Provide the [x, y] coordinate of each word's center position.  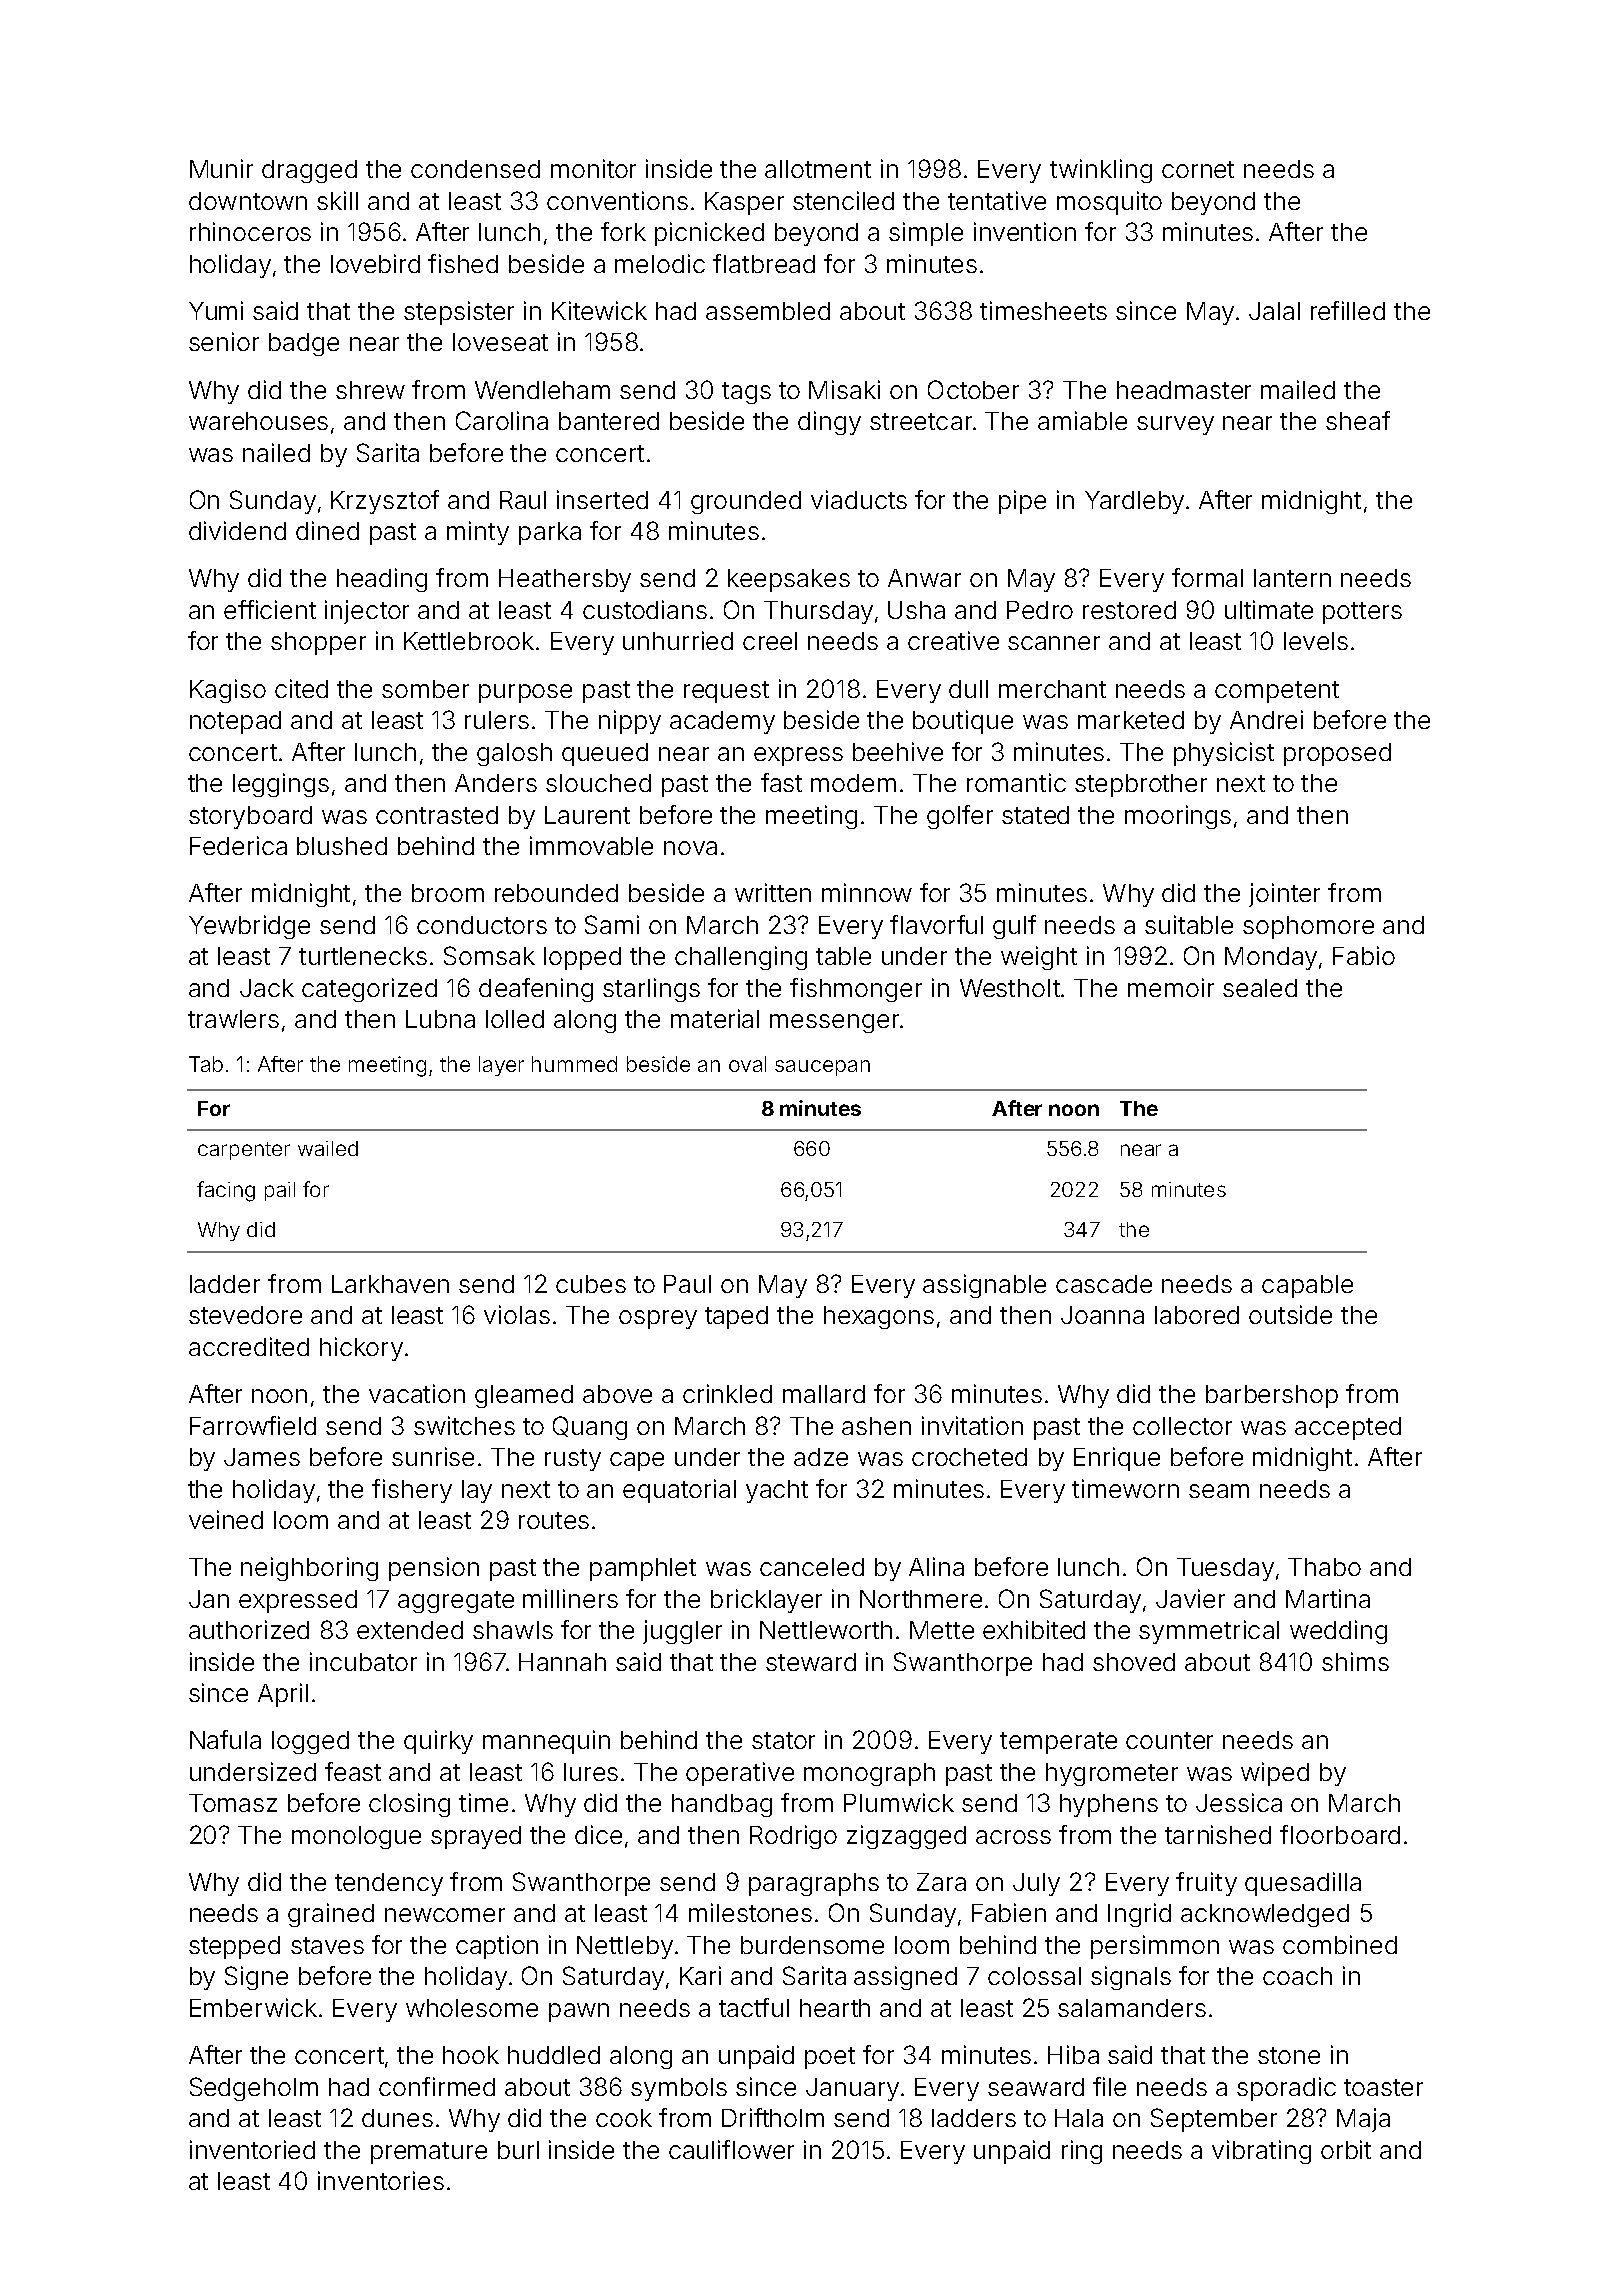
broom [448, 893]
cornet [1198, 169]
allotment [818, 169]
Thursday [818, 612]
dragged [309, 171]
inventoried [252, 2149]
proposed [1337, 754]
